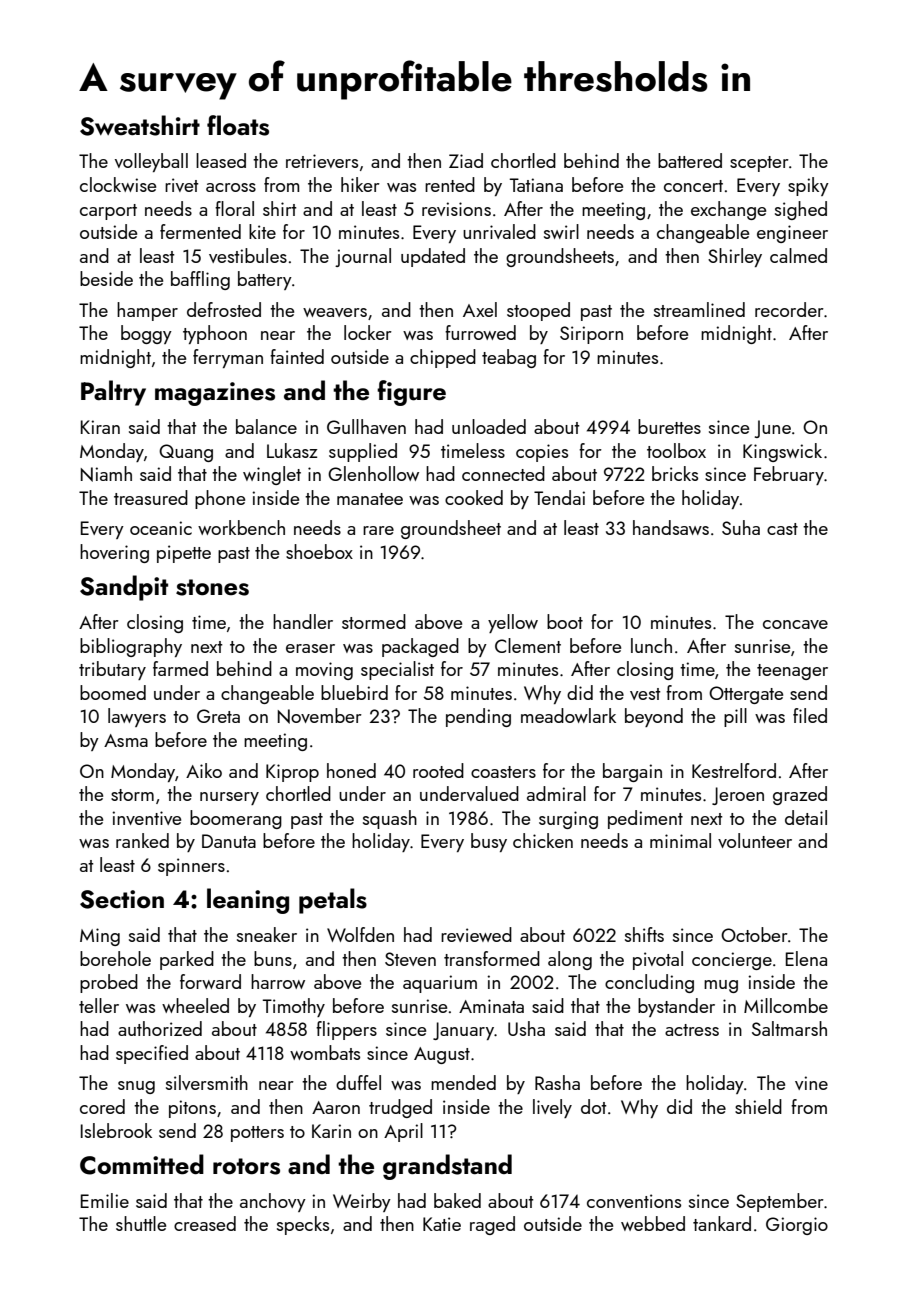 Image resolution: width=908 pixels, height=1316 pixels. I want to click on Ottergate, so click(746, 695).
